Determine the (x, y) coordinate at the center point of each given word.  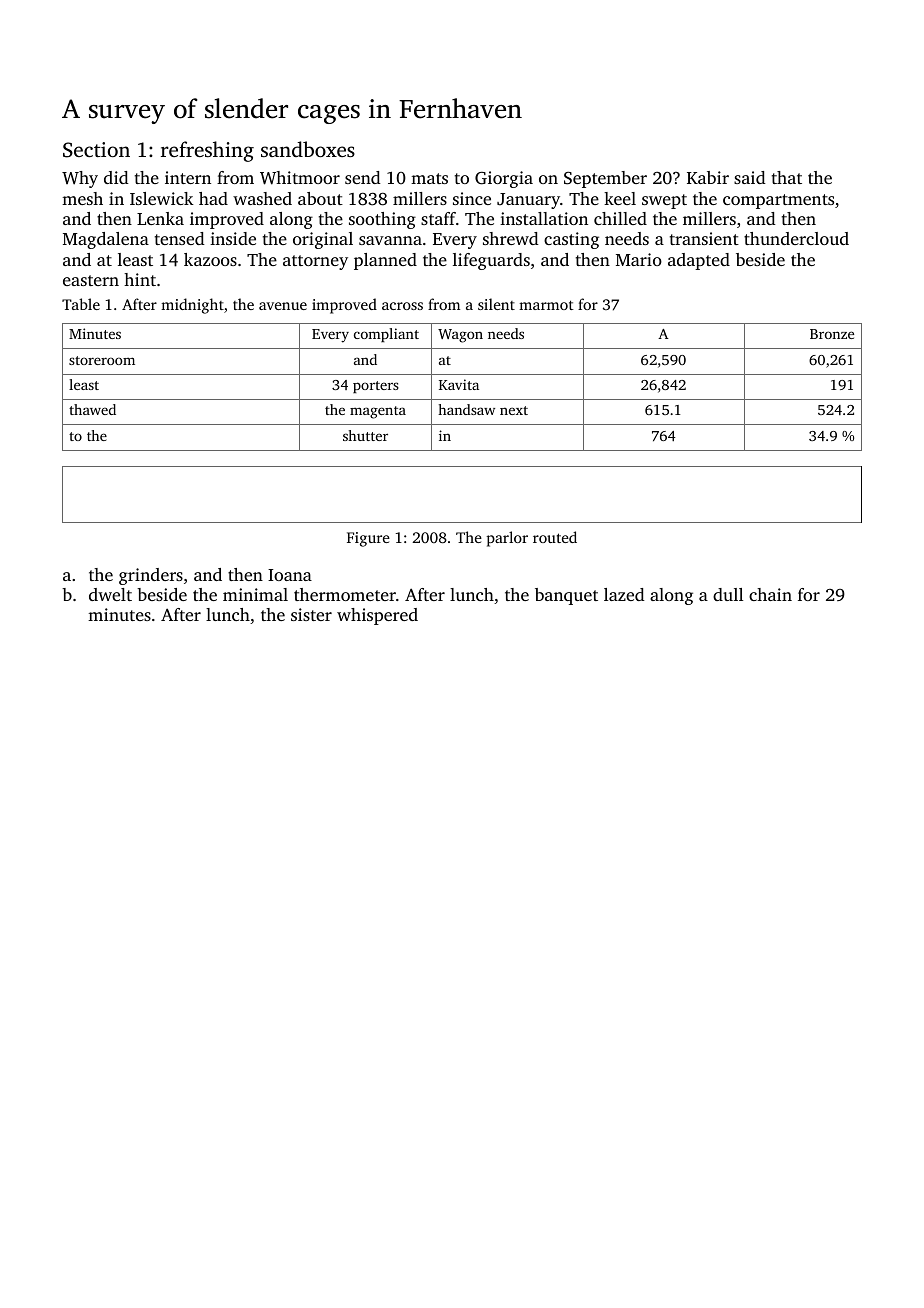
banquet (566, 596)
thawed (92, 409)
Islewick (162, 198)
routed (555, 537)
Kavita (459, 384)
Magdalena (106, 240)
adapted (699, 261)
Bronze (832, 334)
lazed (624, 594)
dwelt (110, 594)
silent (496, 304)
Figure (368, 539)
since (472, 198)
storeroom (102, 360)
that (787, 177)
